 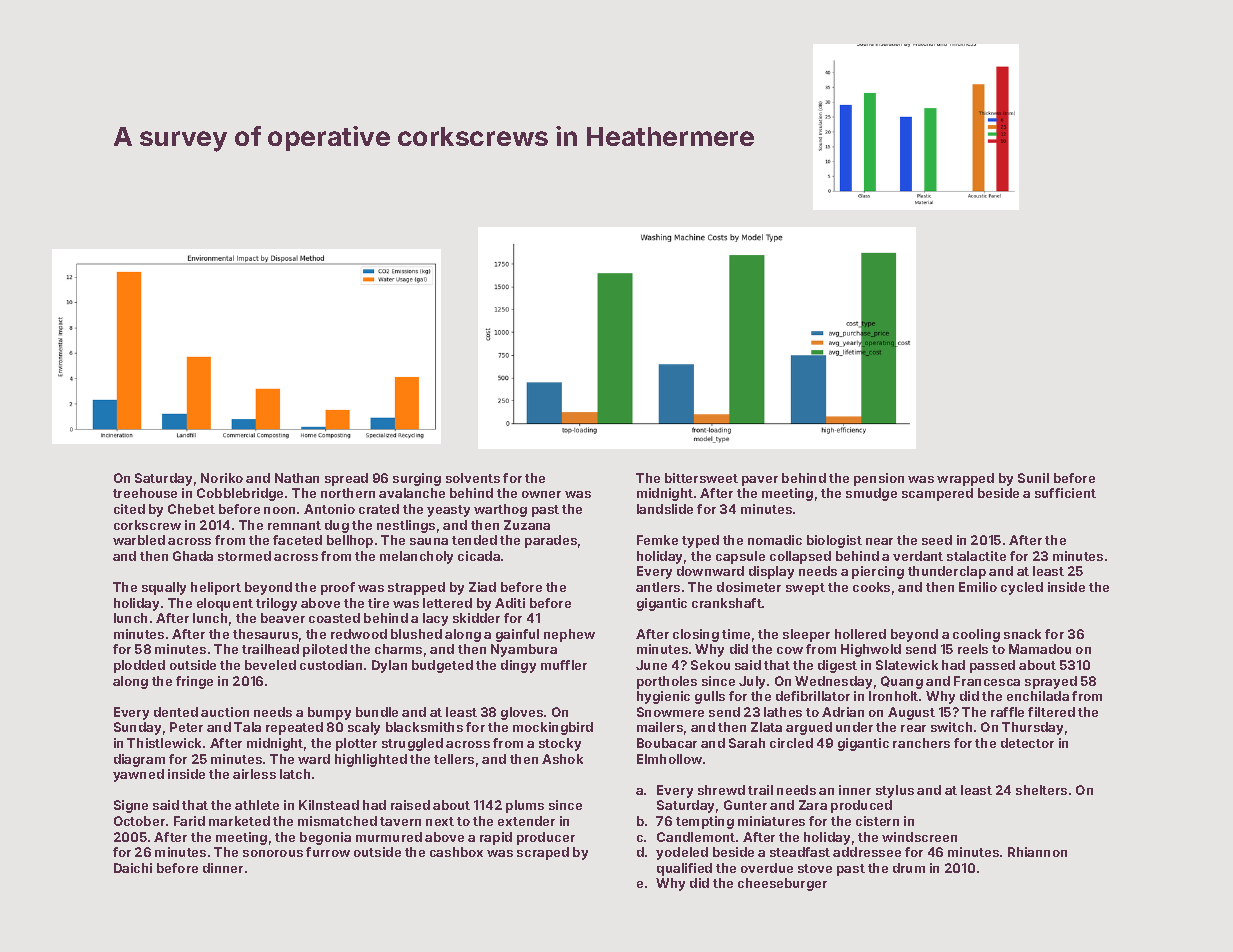 What do you see at coordinates (701, 478) in the page?
I see `bittersweet` at bounding box center [701, 478].
